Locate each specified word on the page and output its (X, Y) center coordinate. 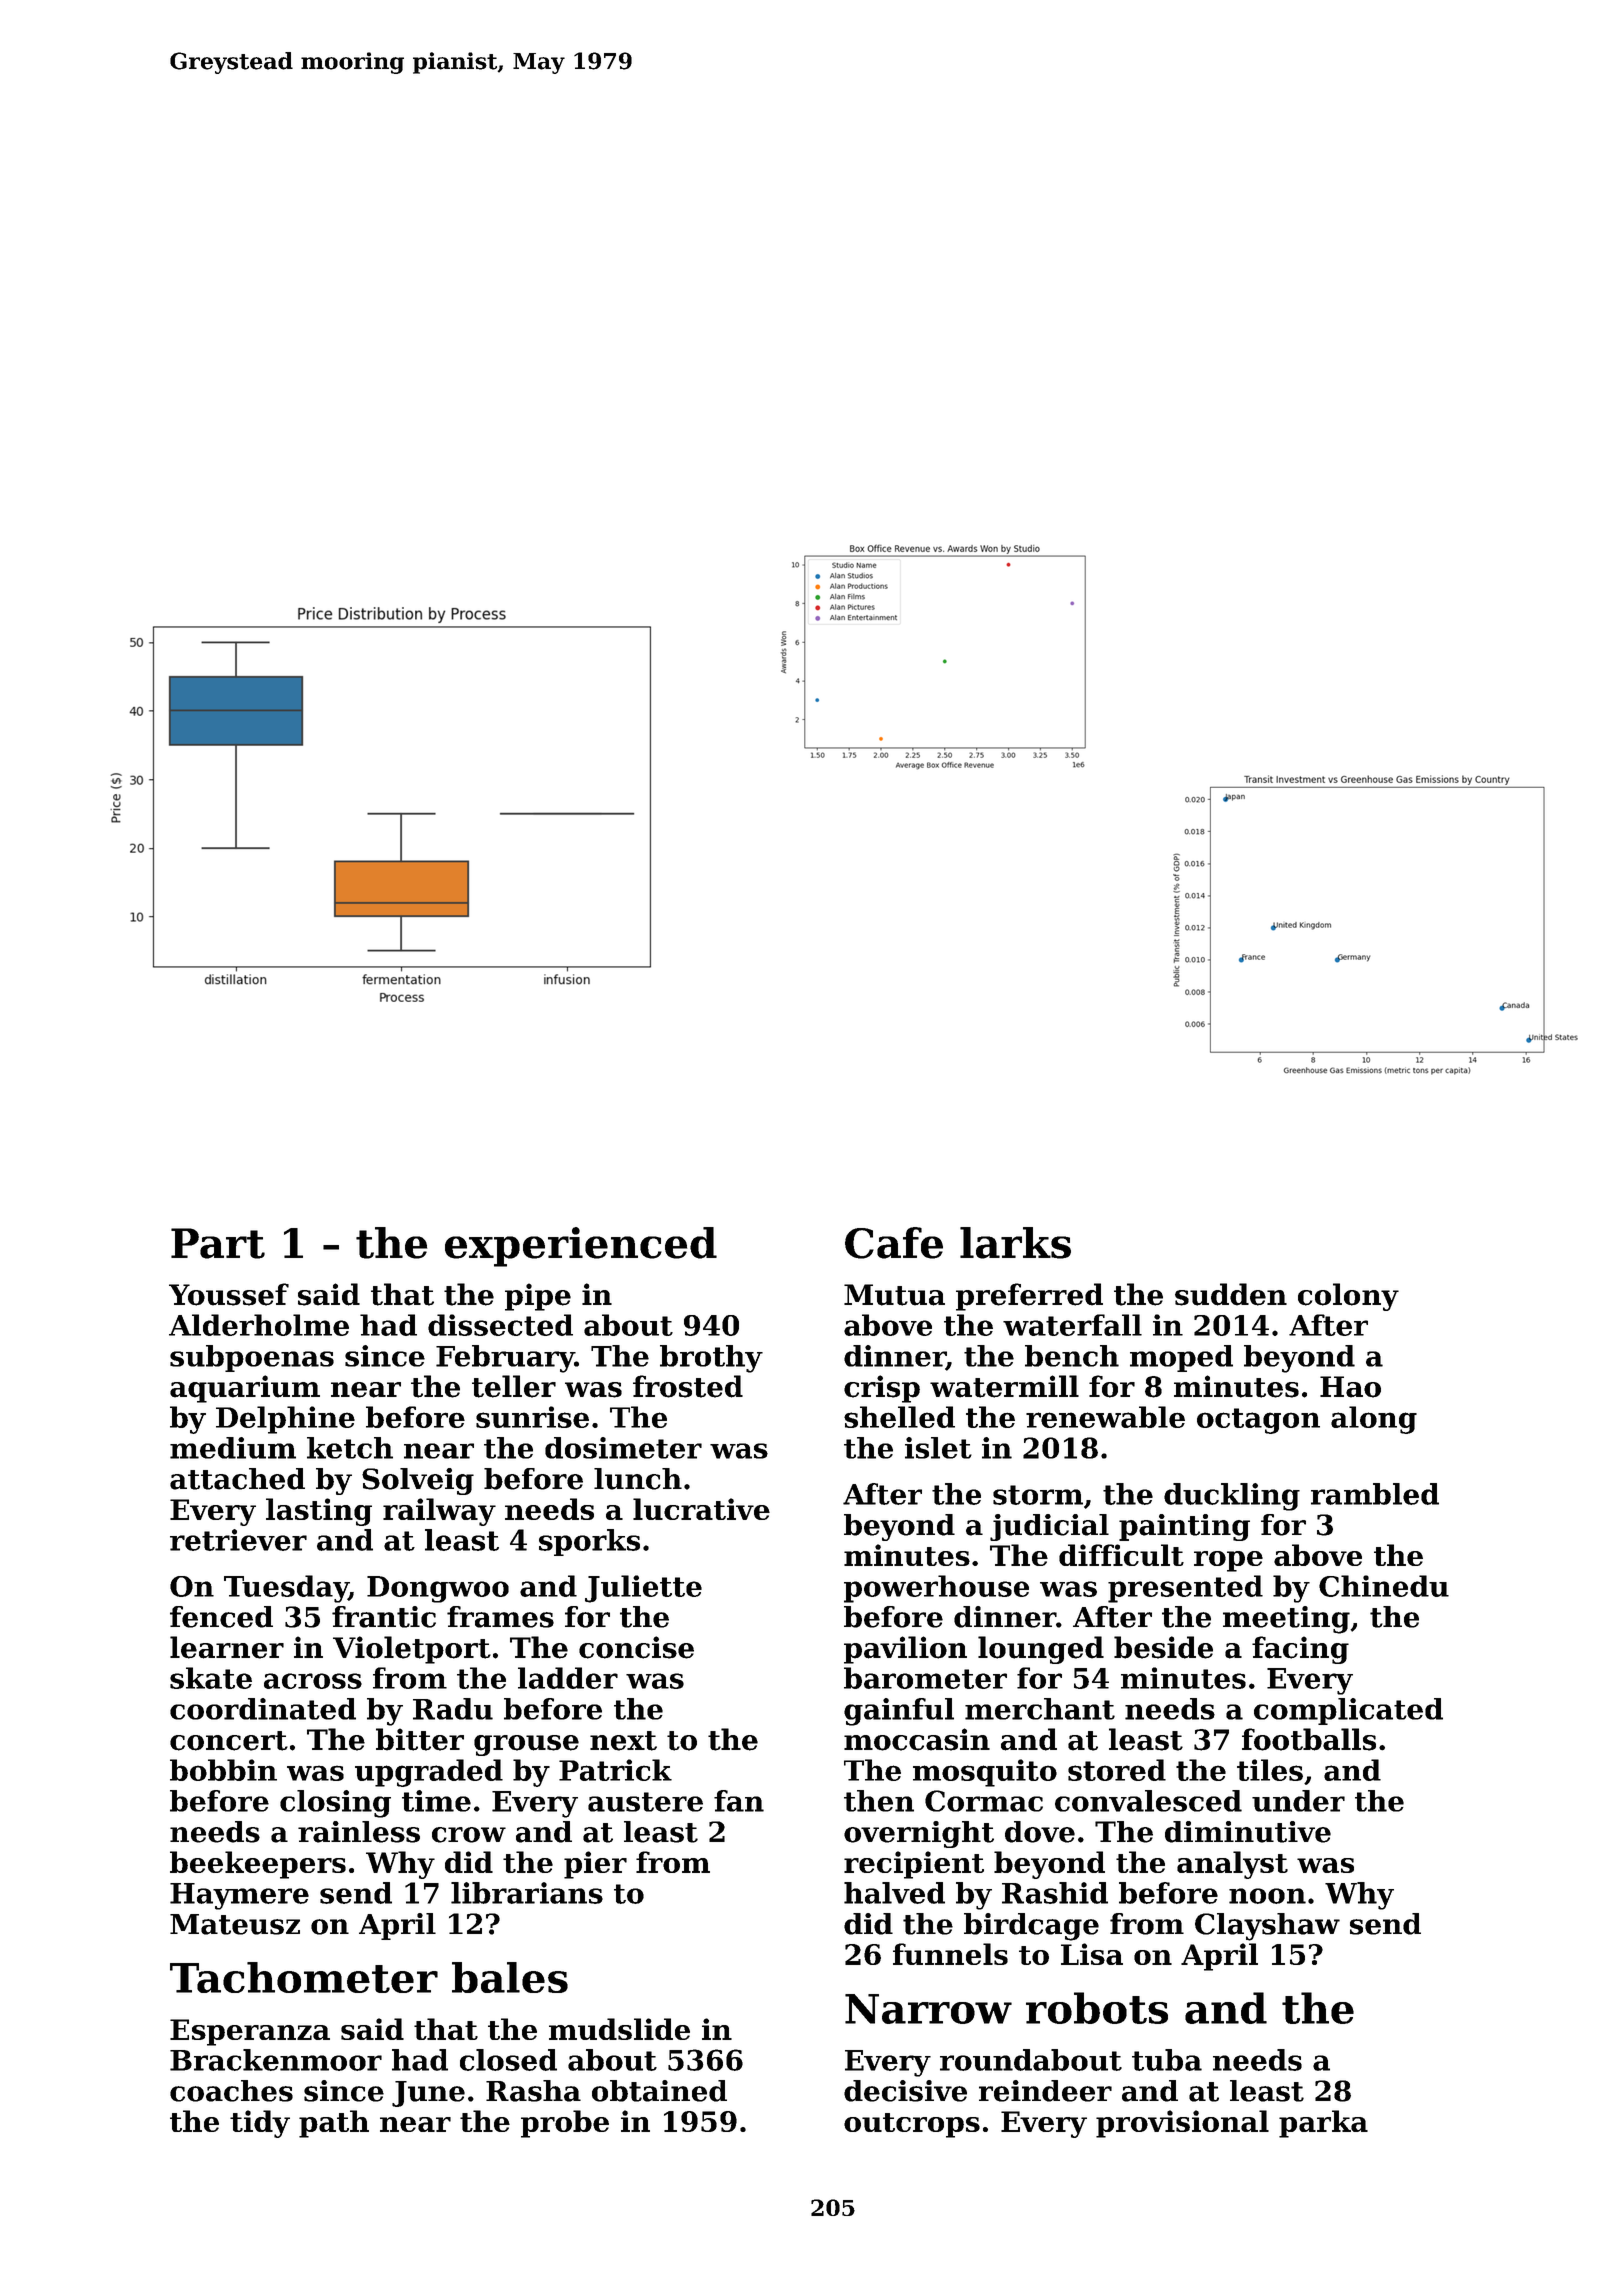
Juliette (643, 1589)
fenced (221, 1617)
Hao (1350, 1387)
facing (1300, 1650)
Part (218, 1243)
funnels (950, 1954)
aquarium (245, 1389)
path (334, 2124)
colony (1348, 1297)
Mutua (894, 1295)
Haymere (239, 1896)
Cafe (894, 1243)
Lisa (1092, 1954)
